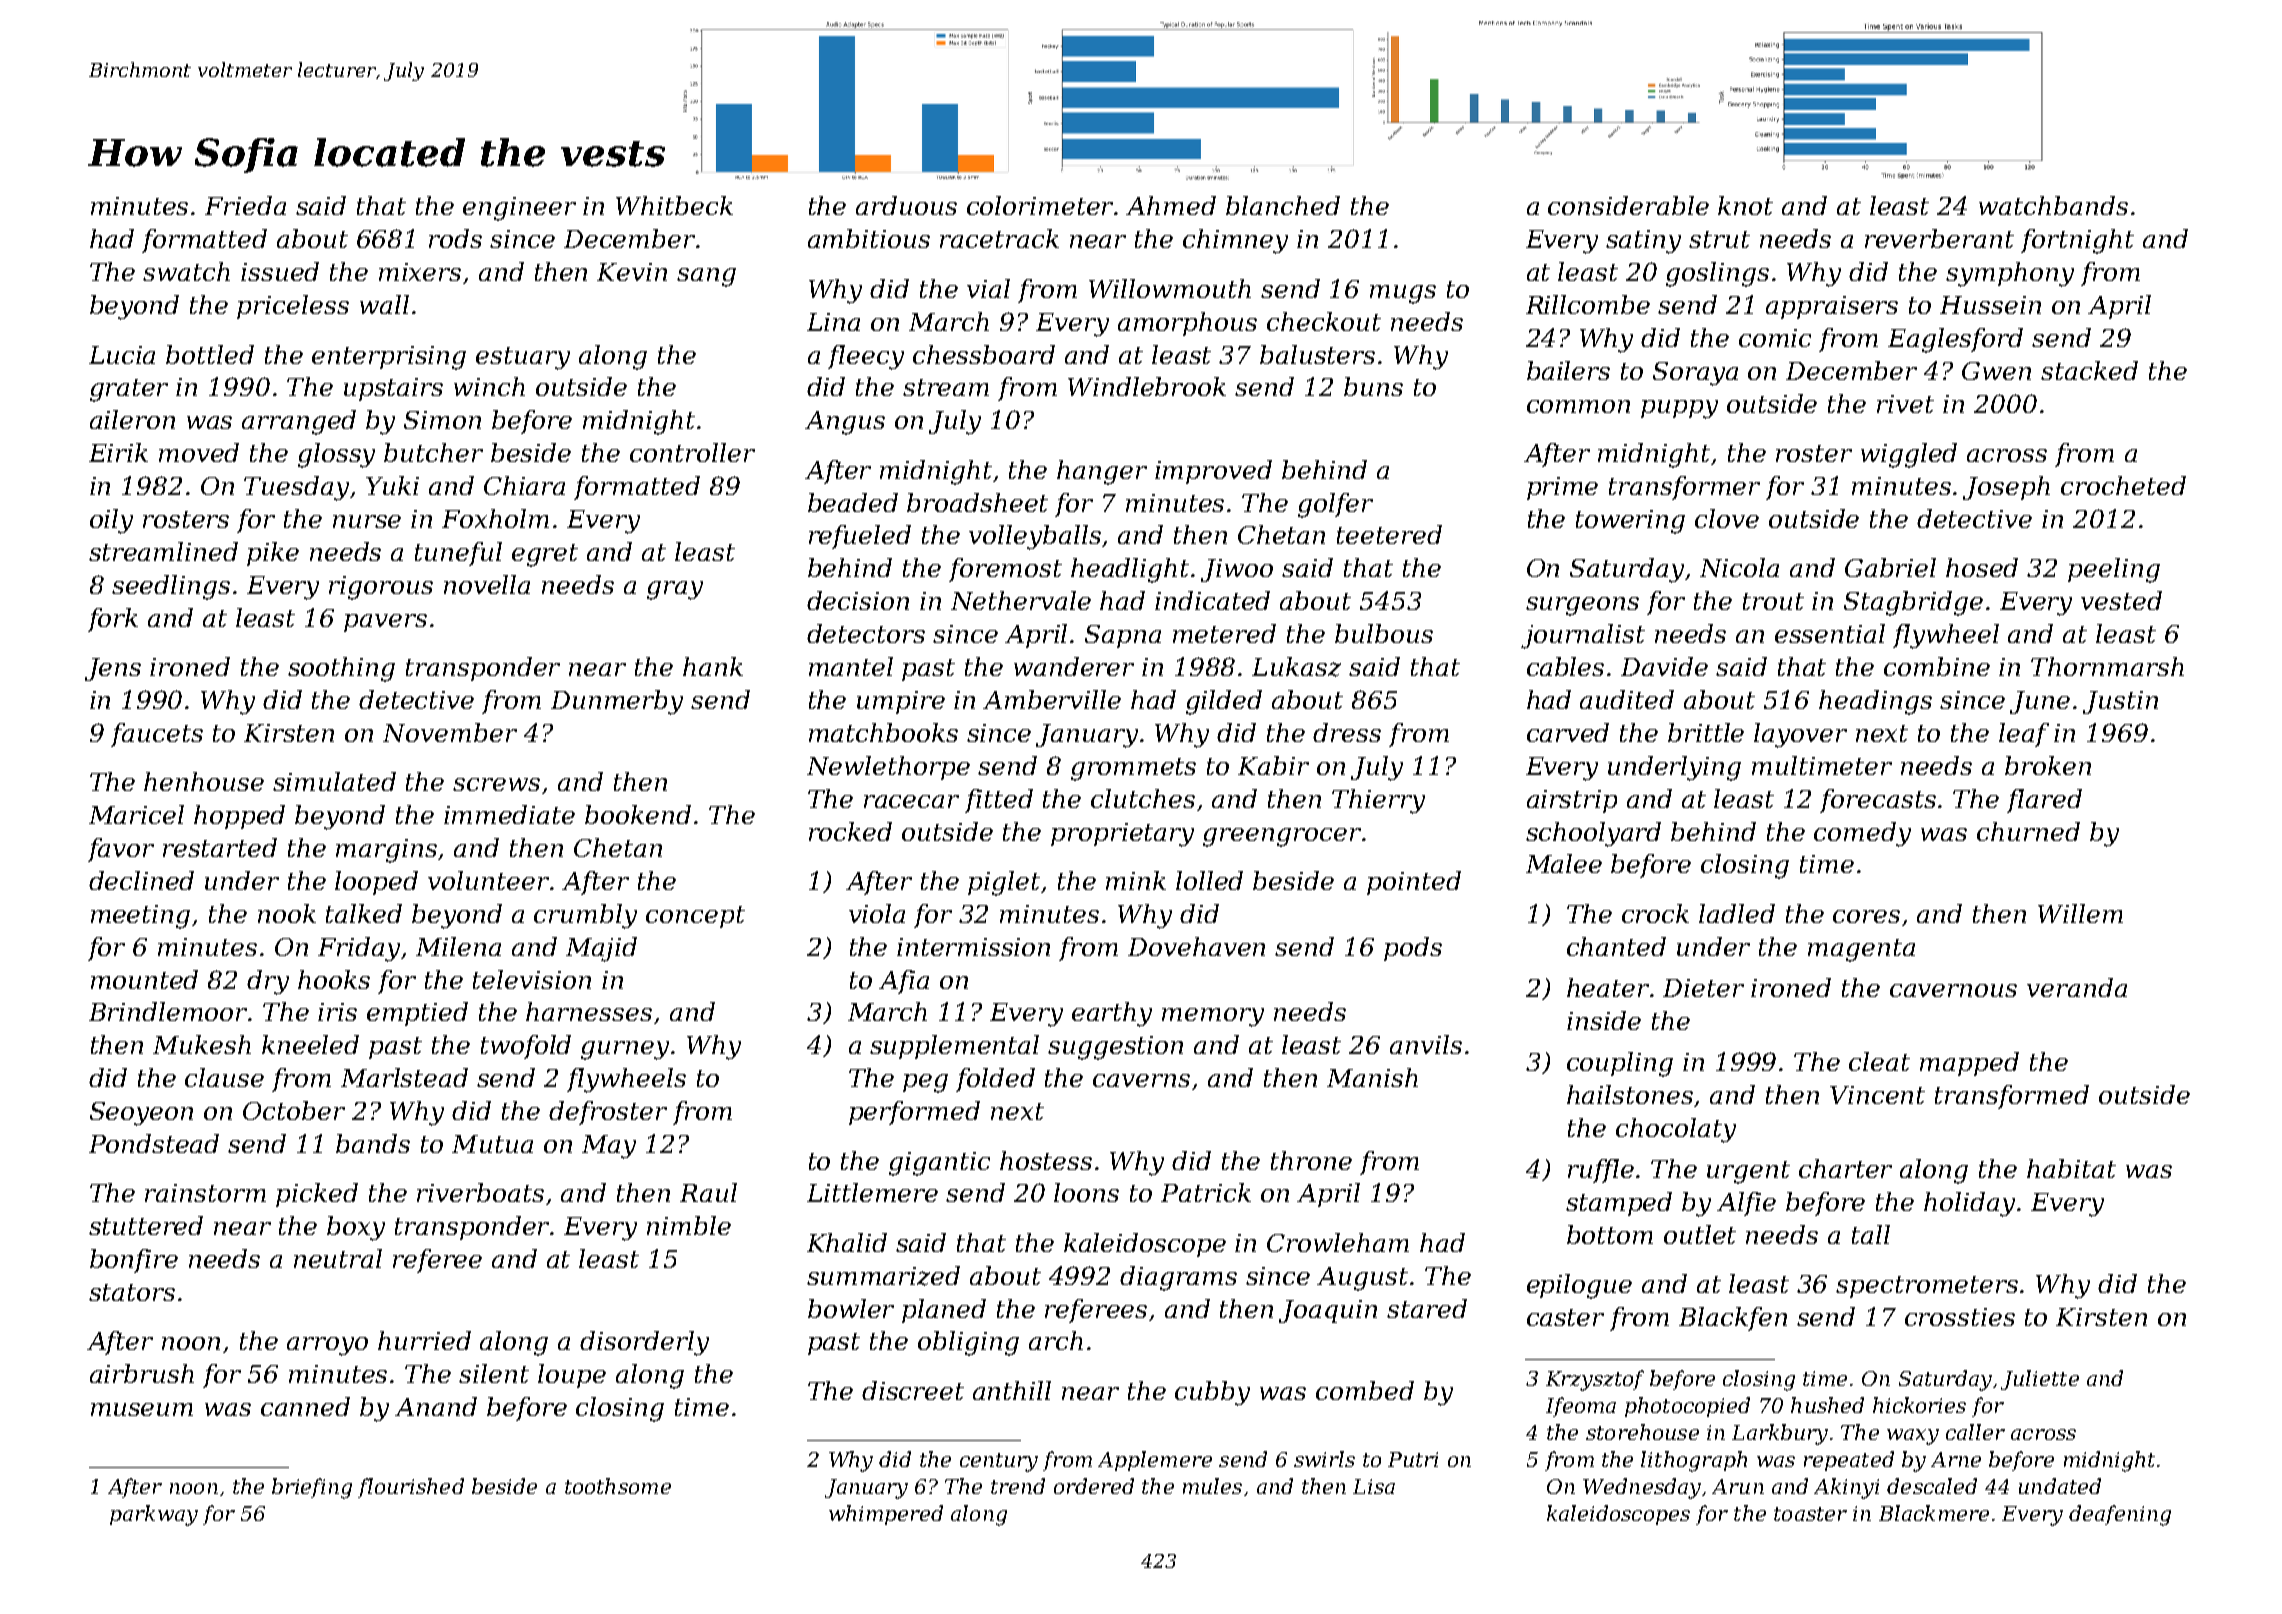  Describe the element at coordinates (860, 537) in the page. I see `refueled` at that location.
